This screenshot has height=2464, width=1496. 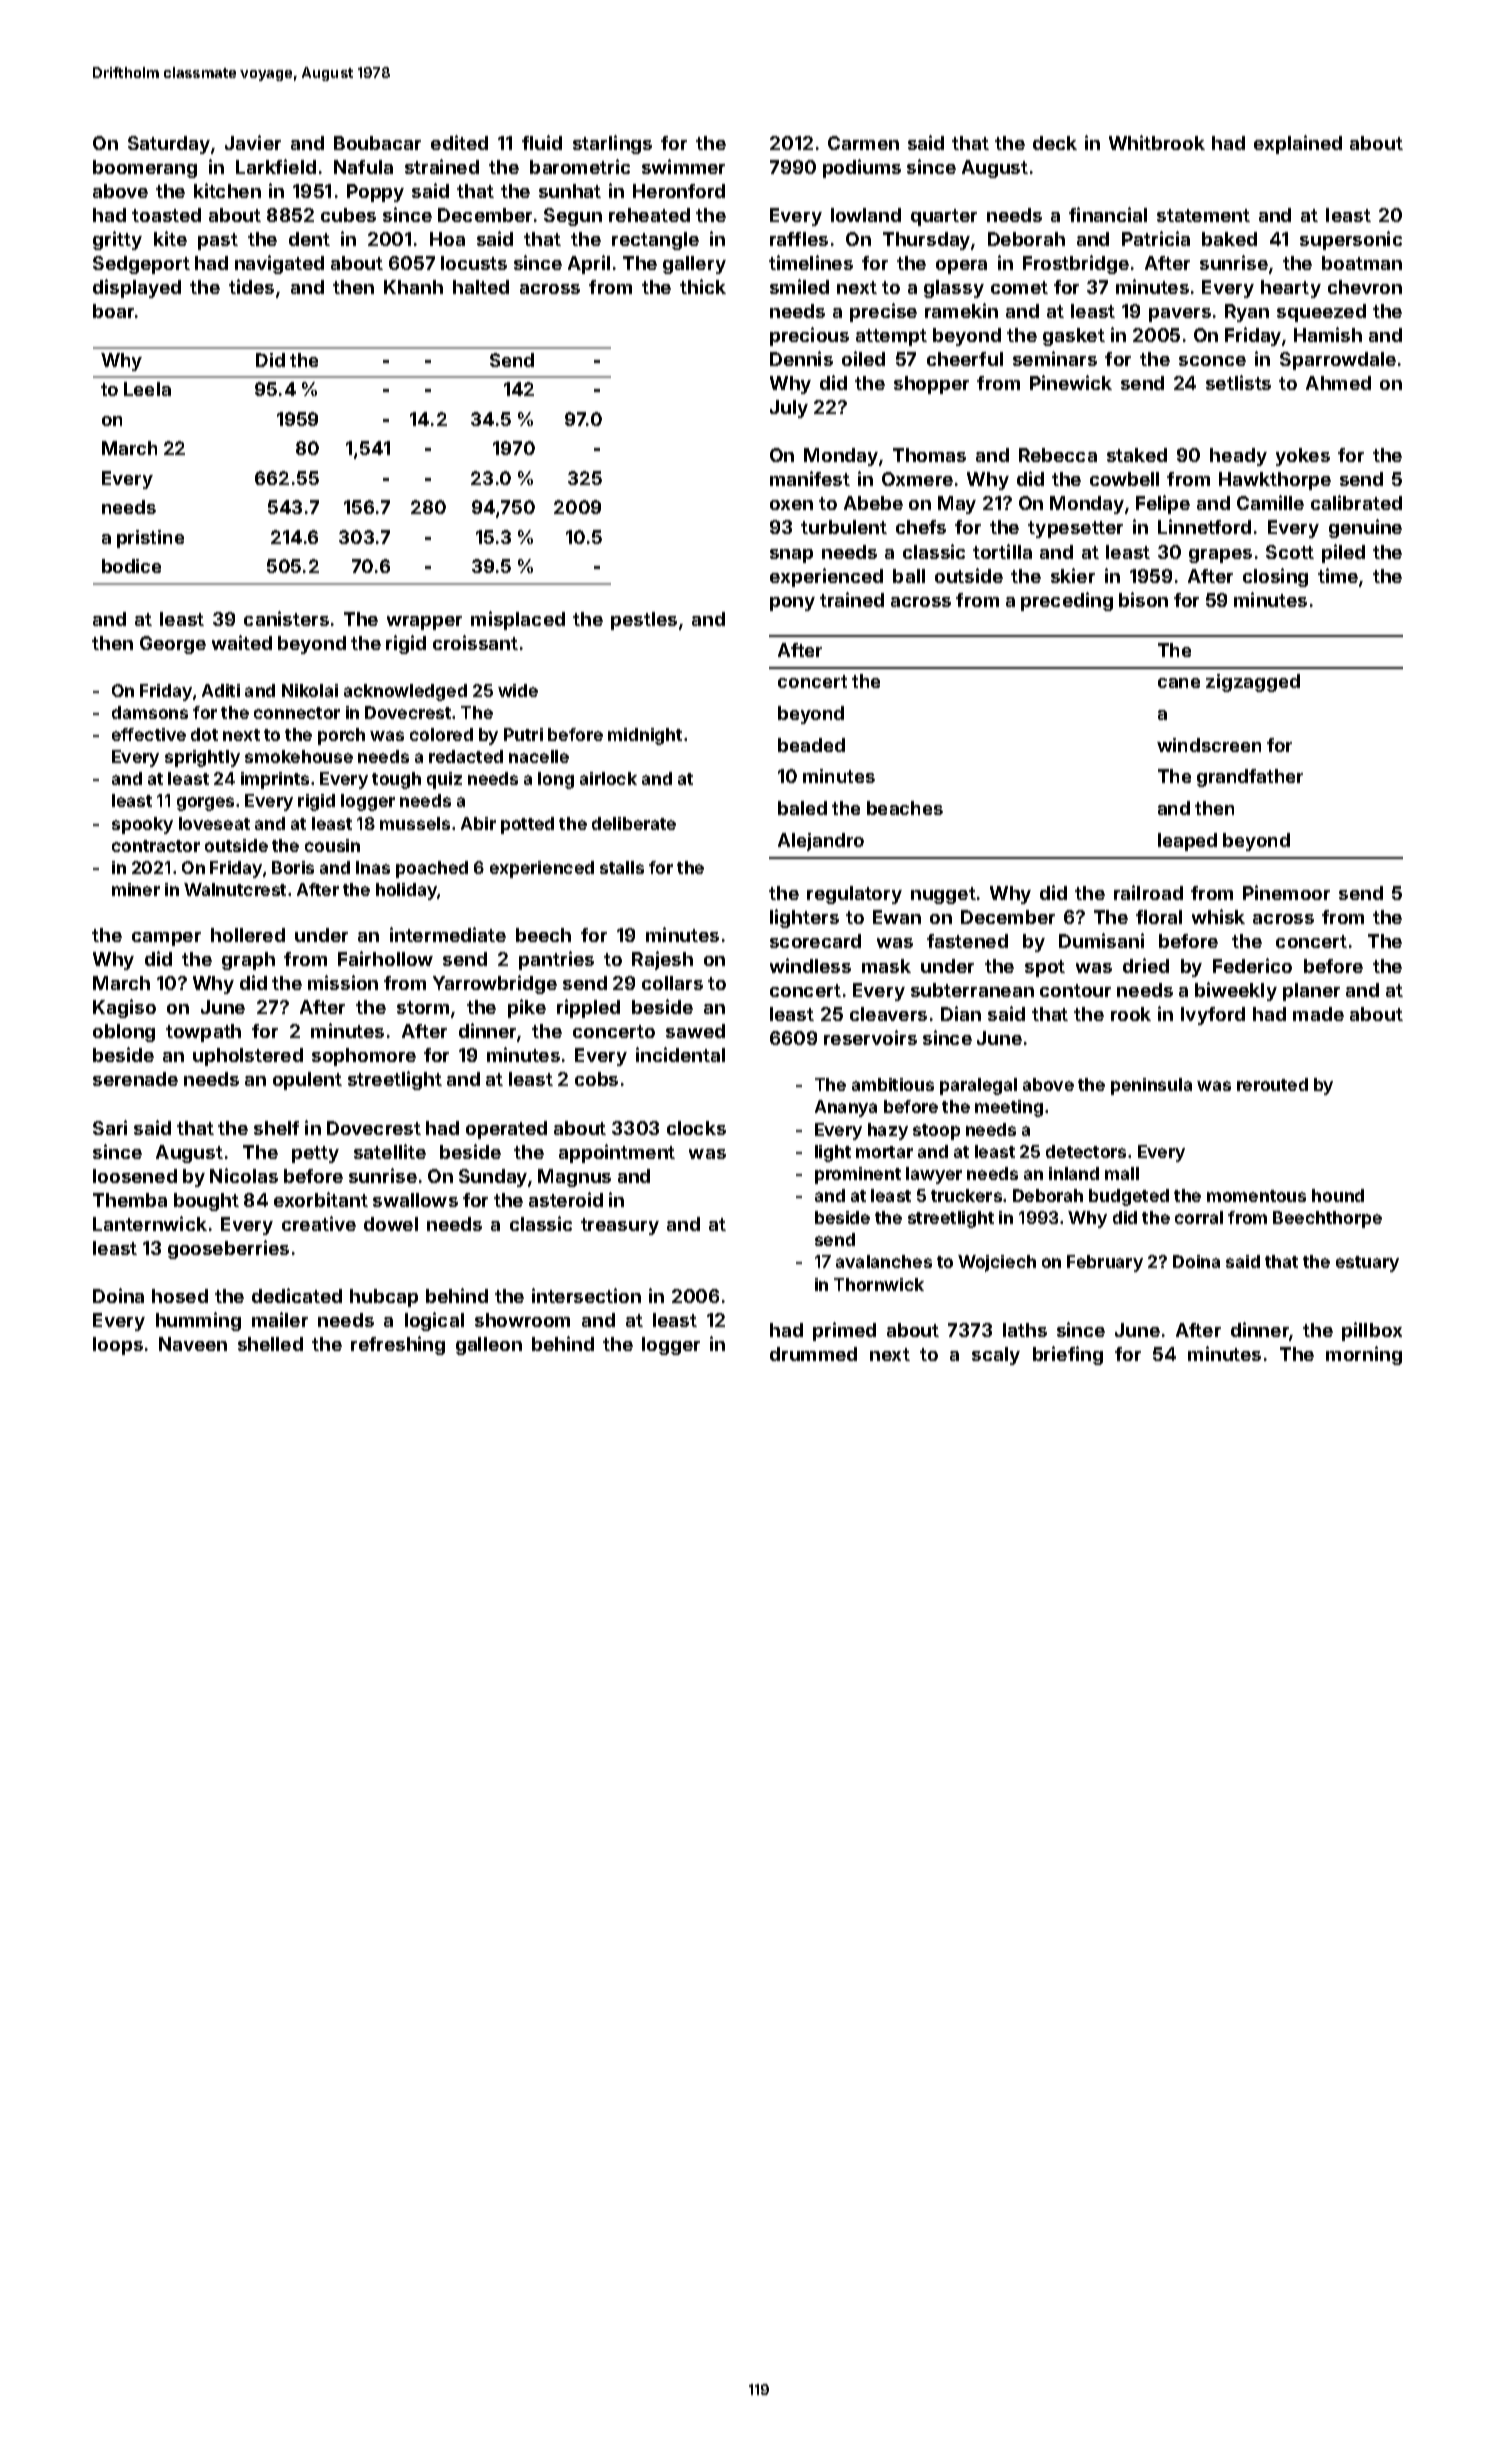 What do you see at coordinates (1364, 1355) in the screenshot?
I see `morning` at bounding box center [1364, 1355].
